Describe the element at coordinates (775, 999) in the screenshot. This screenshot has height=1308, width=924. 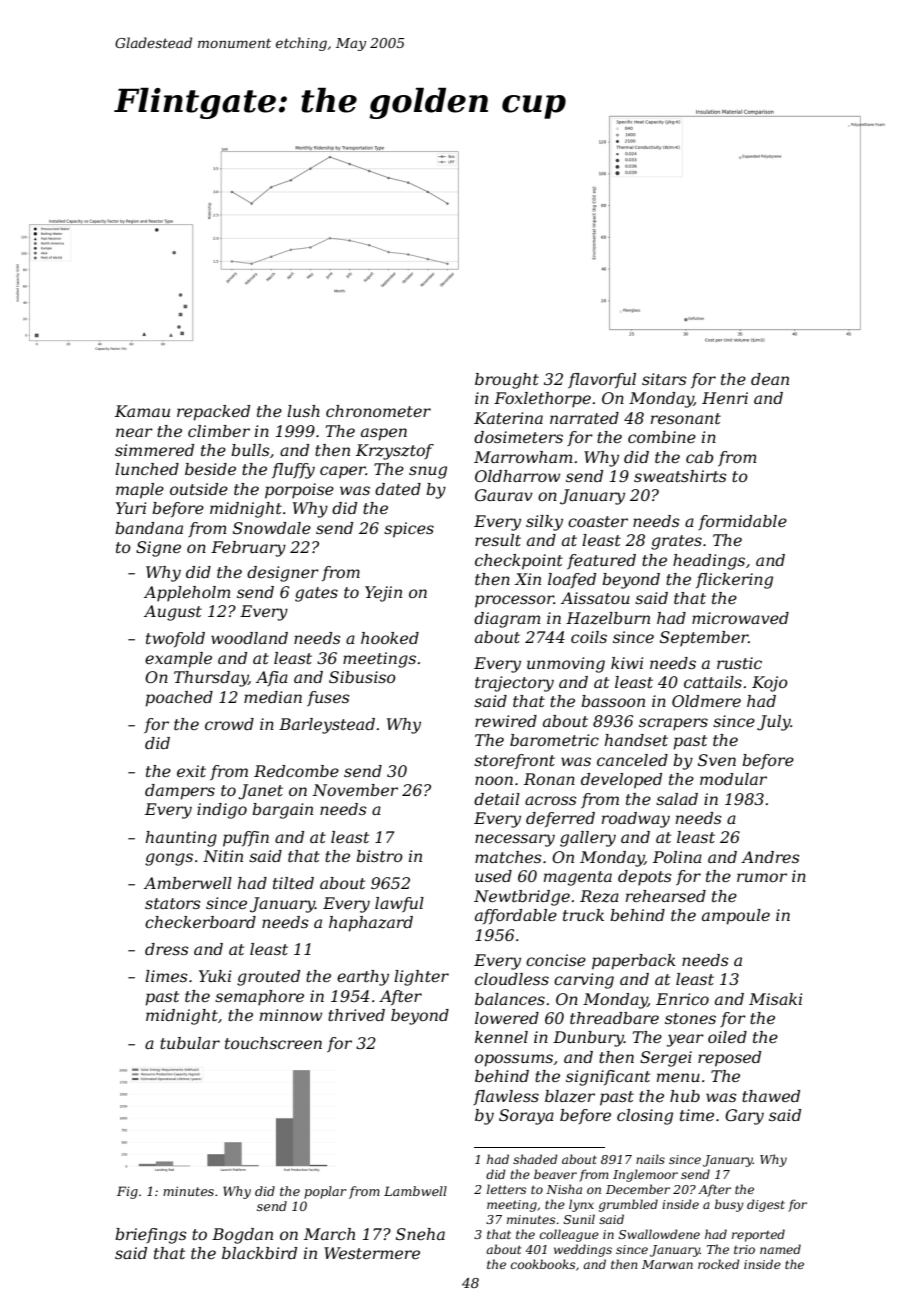
I see `Misaki` at that location.
